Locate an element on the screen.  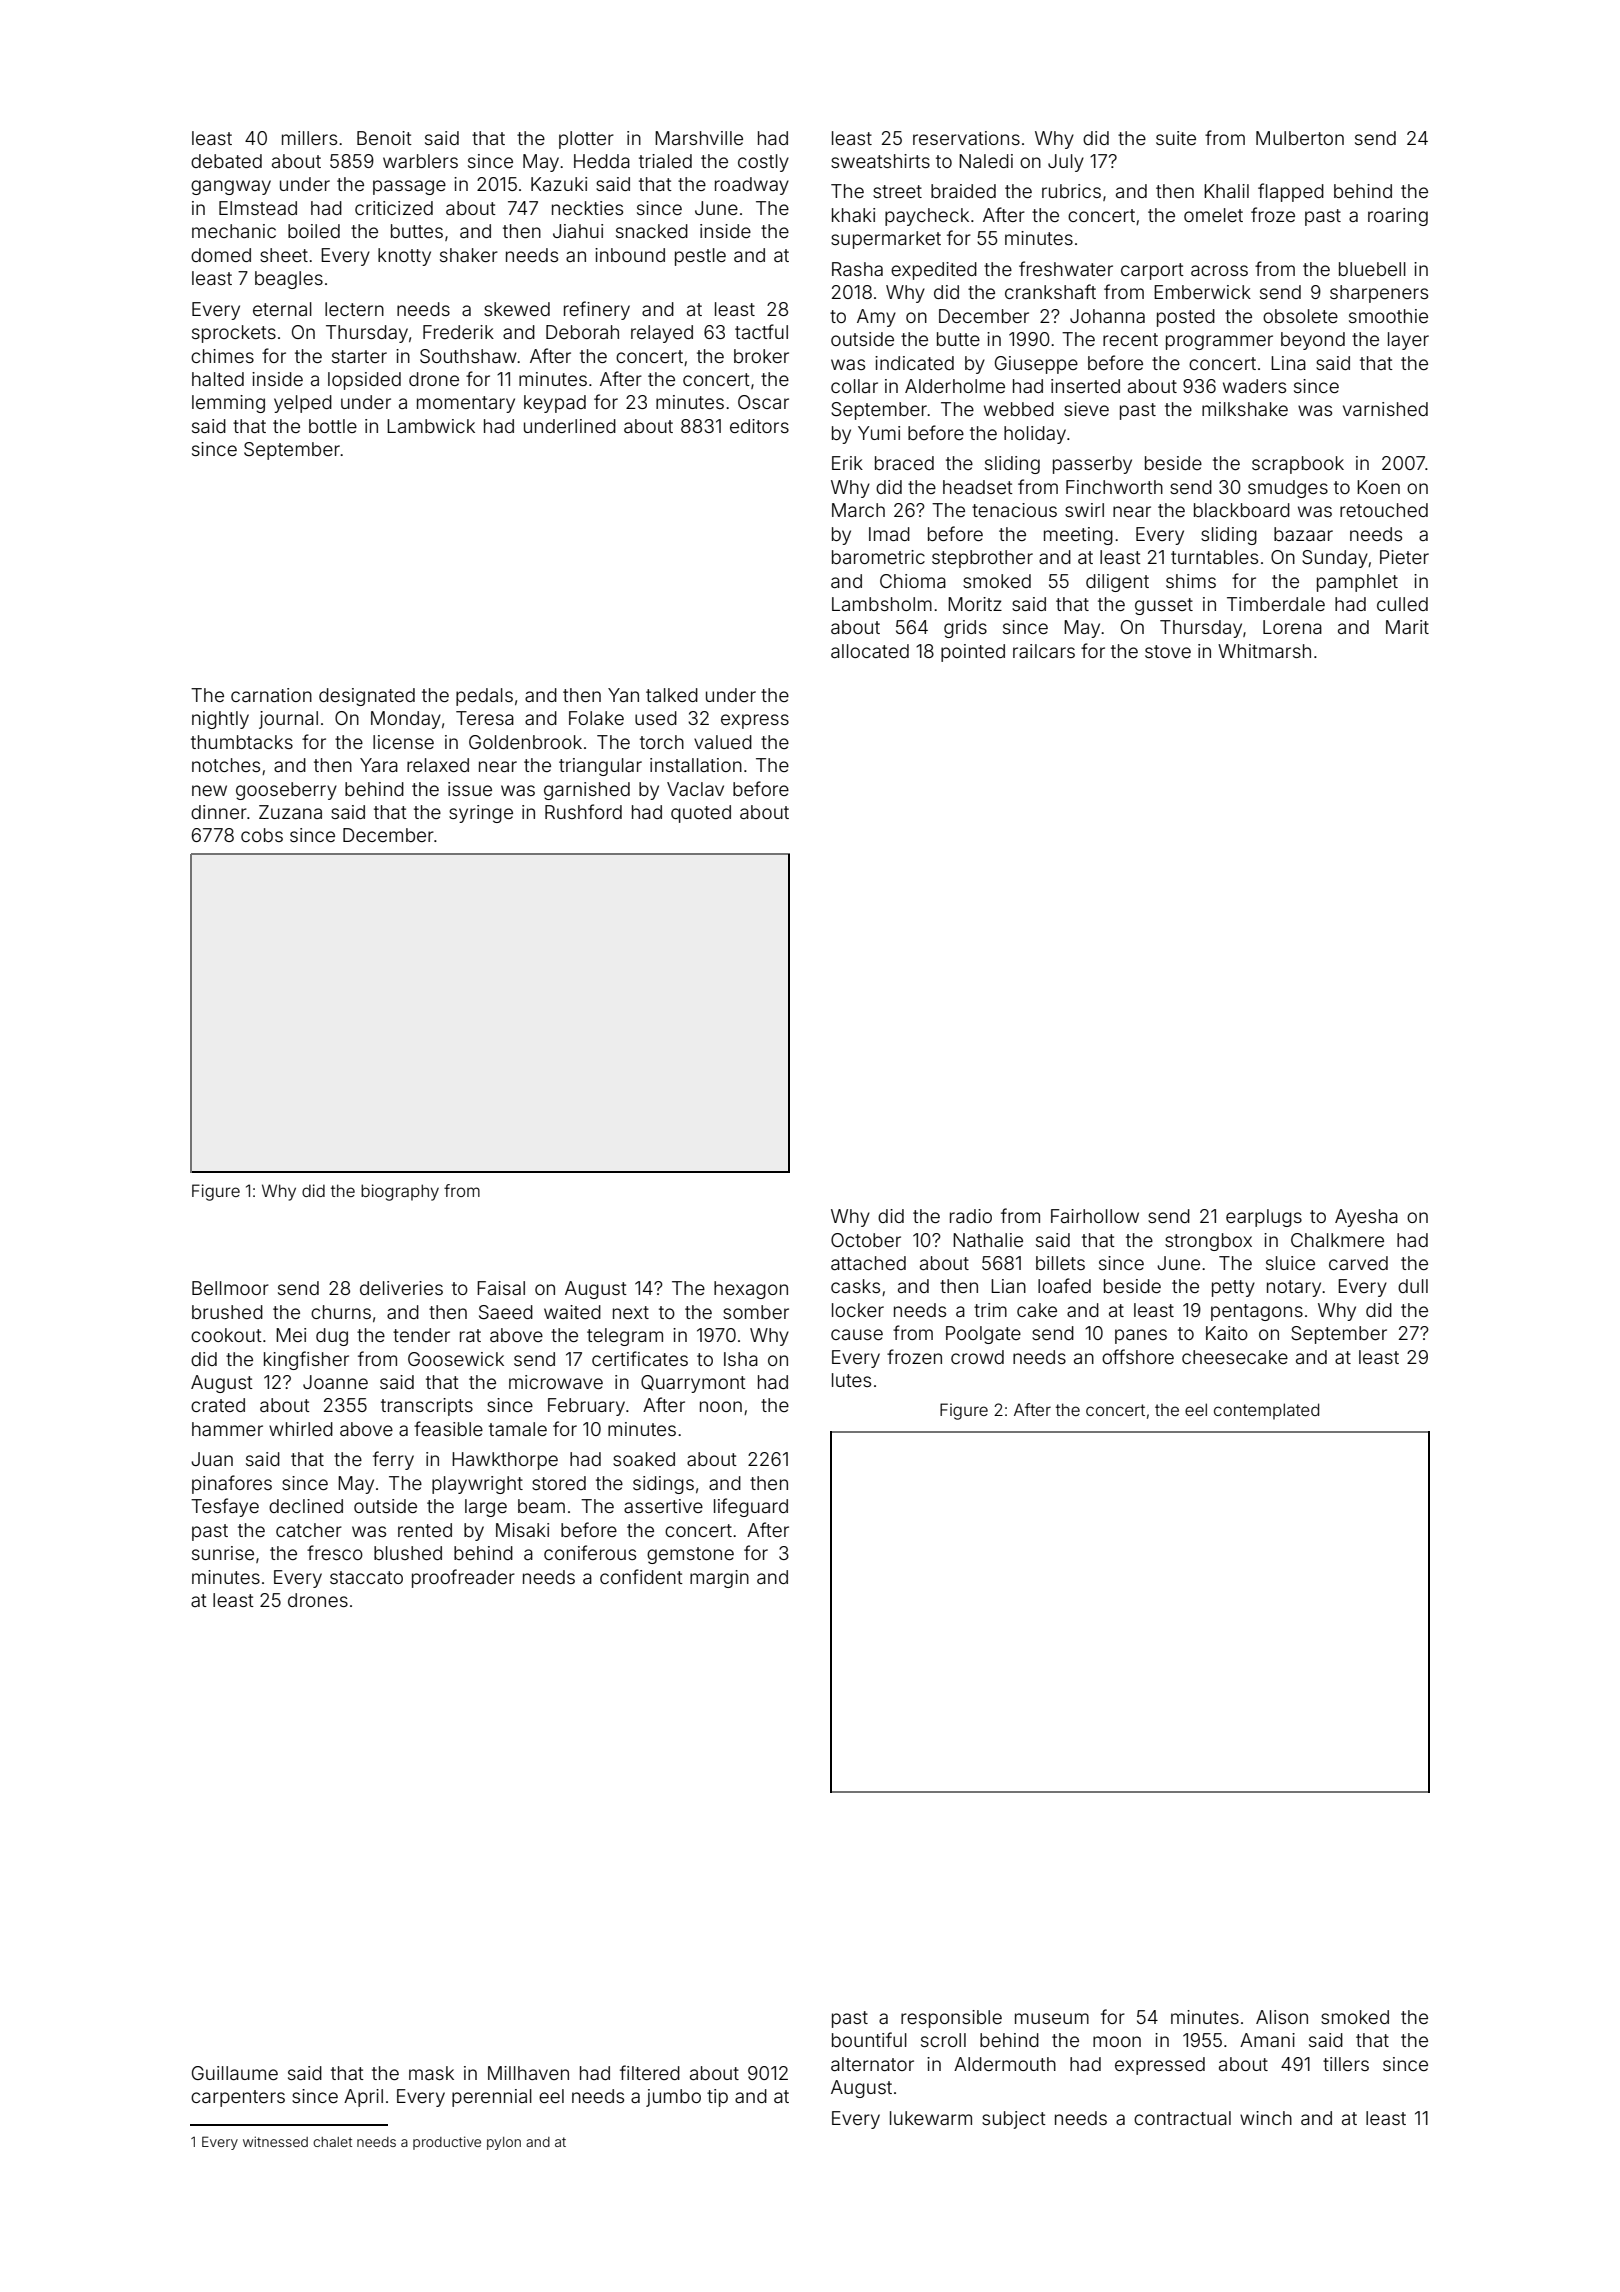
Chioma is located at coordinates (913, 581).
